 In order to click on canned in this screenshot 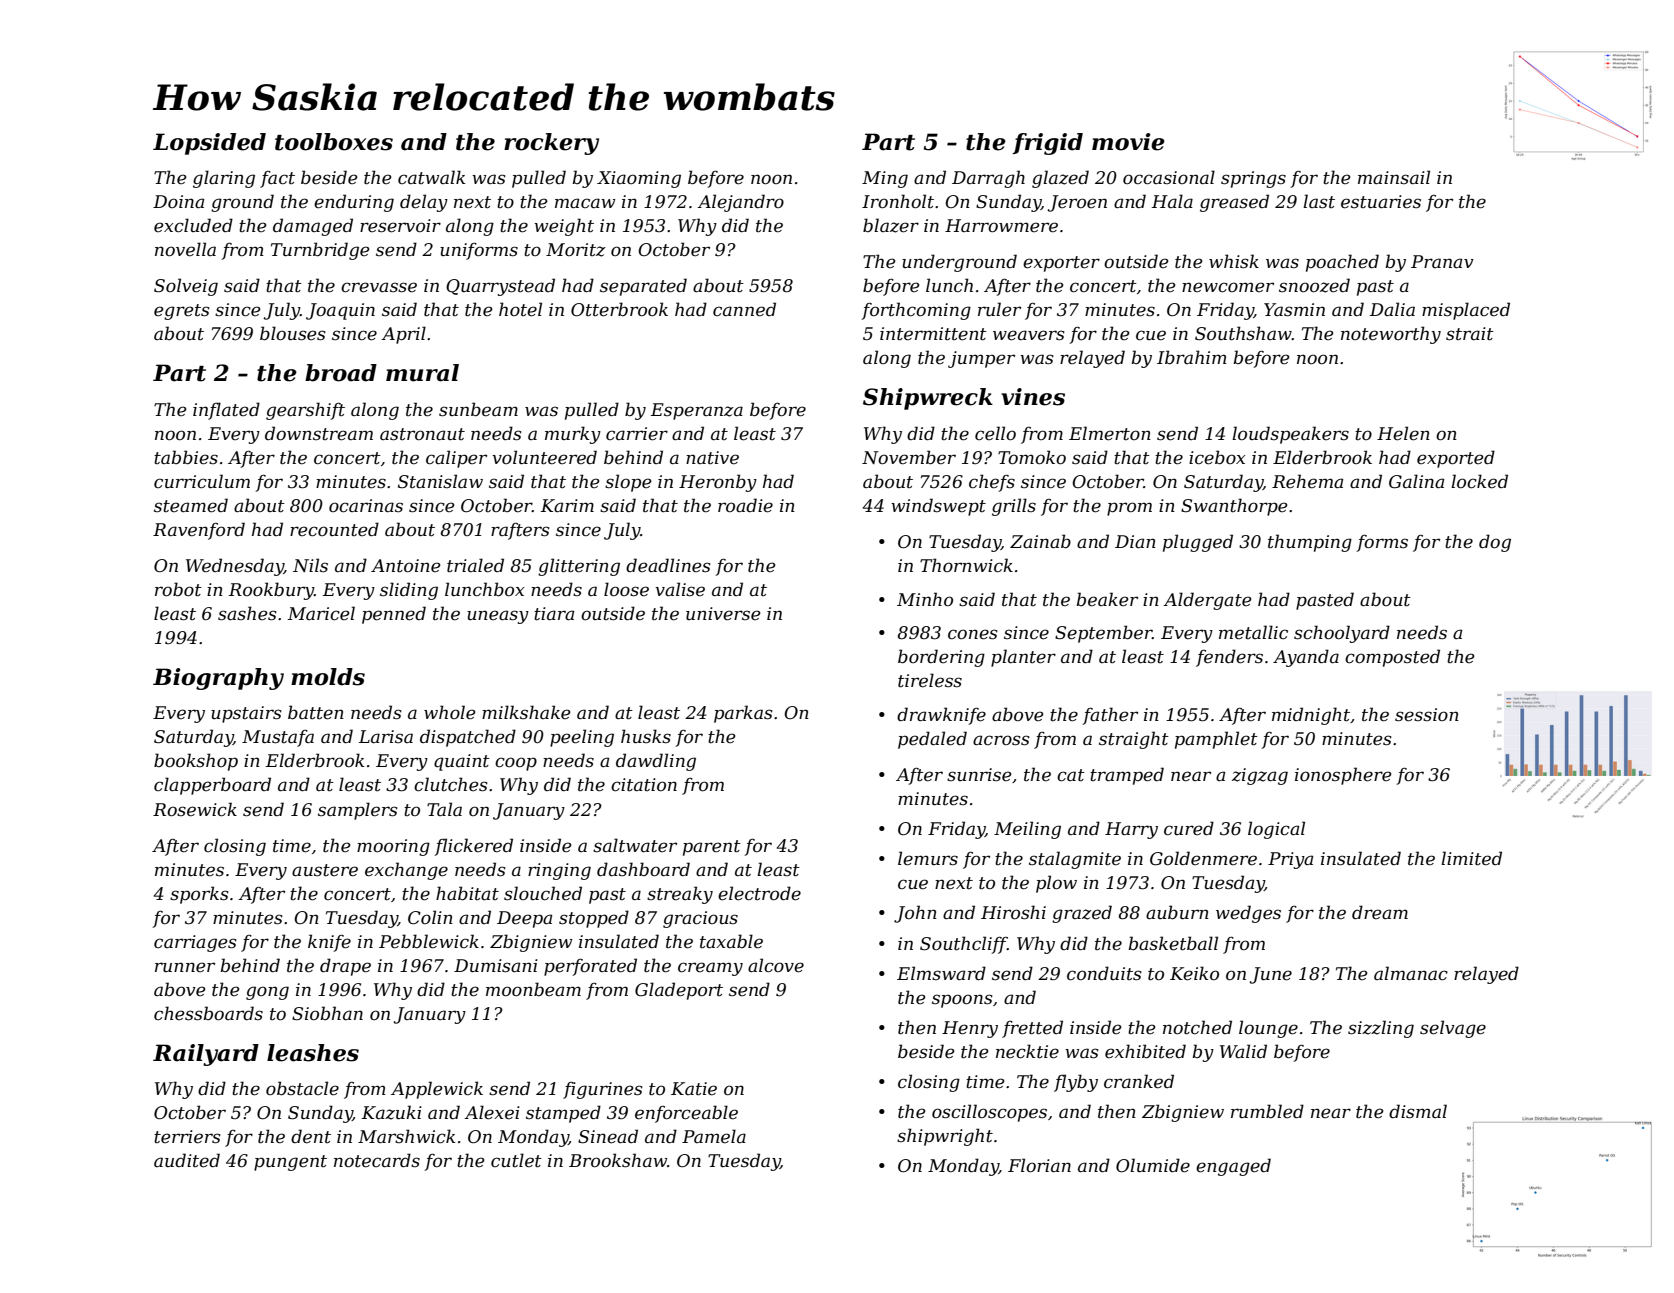, I will do `click(744, 309)`.
